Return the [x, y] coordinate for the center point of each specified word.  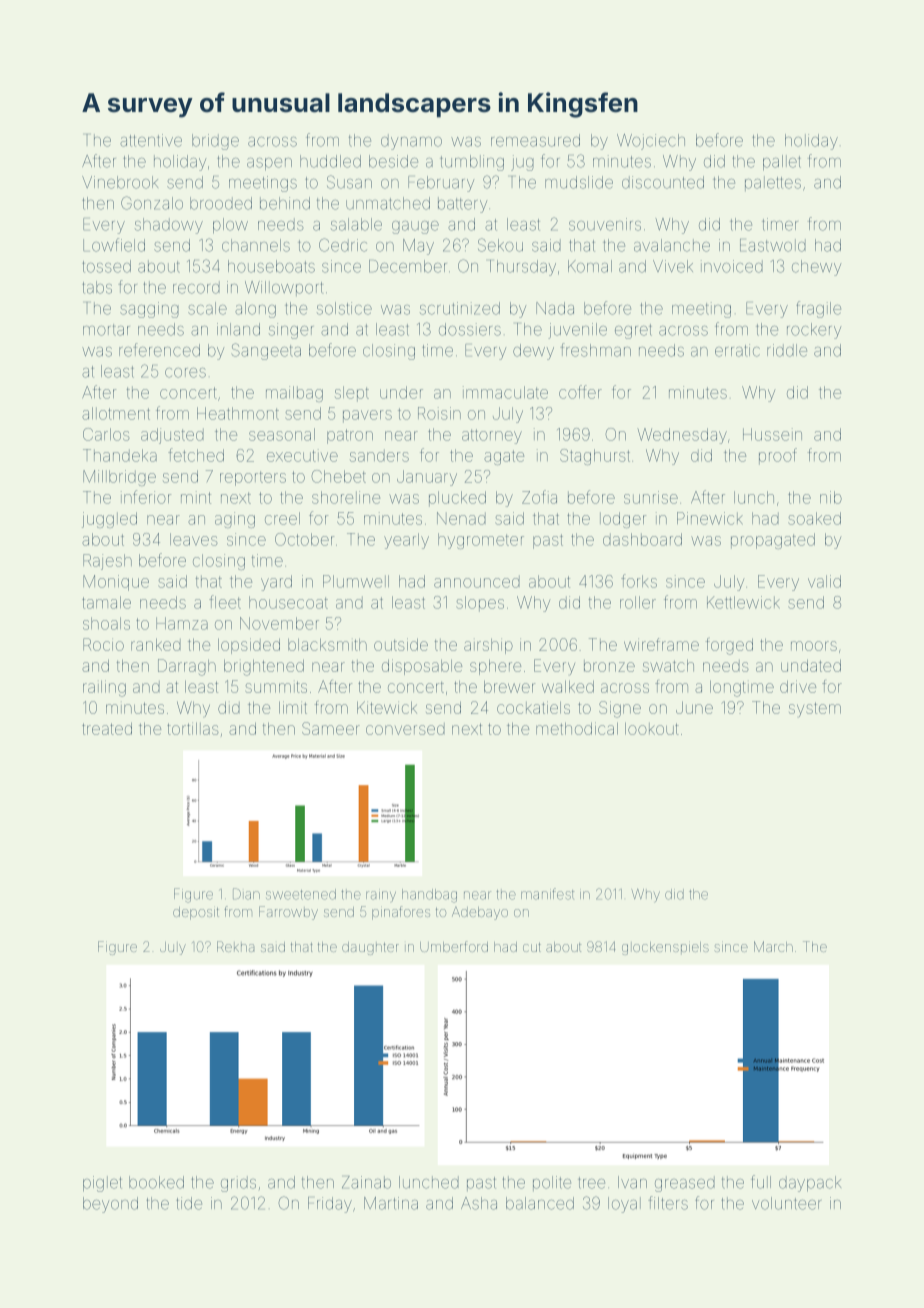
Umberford [454, 946]
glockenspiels [665, 948]
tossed [106, 266]
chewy [816, 268]
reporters [253, 478]
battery [462, 205]
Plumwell [356, 581]
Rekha [235, 946]
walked [568, 686]
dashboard [642, 539]
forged [729, 646]
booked [156, 1182]
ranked [156, 644]
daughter [370, 948]
